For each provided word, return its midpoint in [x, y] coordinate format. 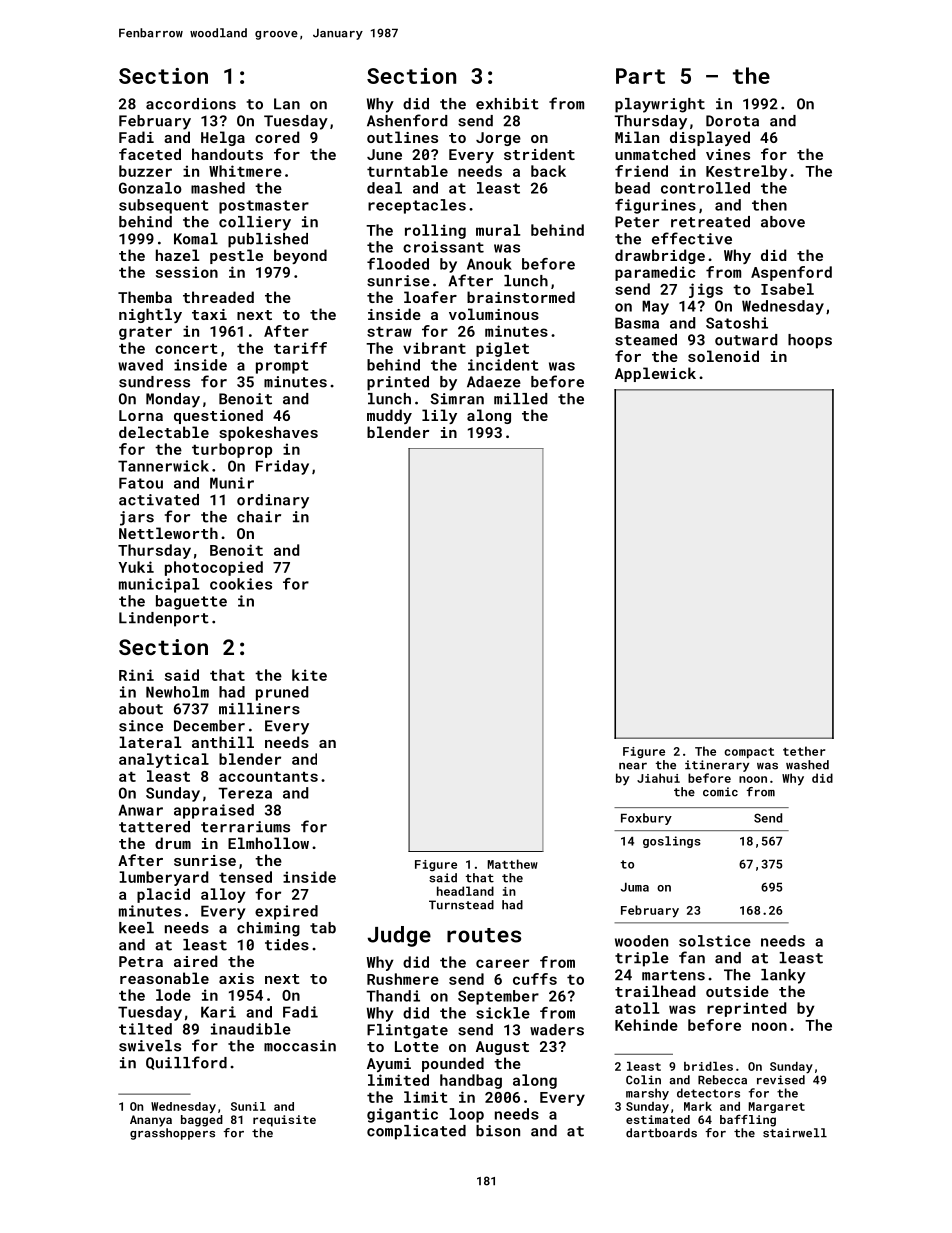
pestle [236, 256]
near [633, 766]
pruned [282, 693]
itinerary [717, 766]
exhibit [507, 104]
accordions [191, 104]
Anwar [141, 810]
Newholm [177, 692]
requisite [284, 1121]
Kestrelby [746, 172]
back [548, 171]
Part [640, 76]
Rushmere [403, 979]
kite [309, 675]
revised [781, 1080]
